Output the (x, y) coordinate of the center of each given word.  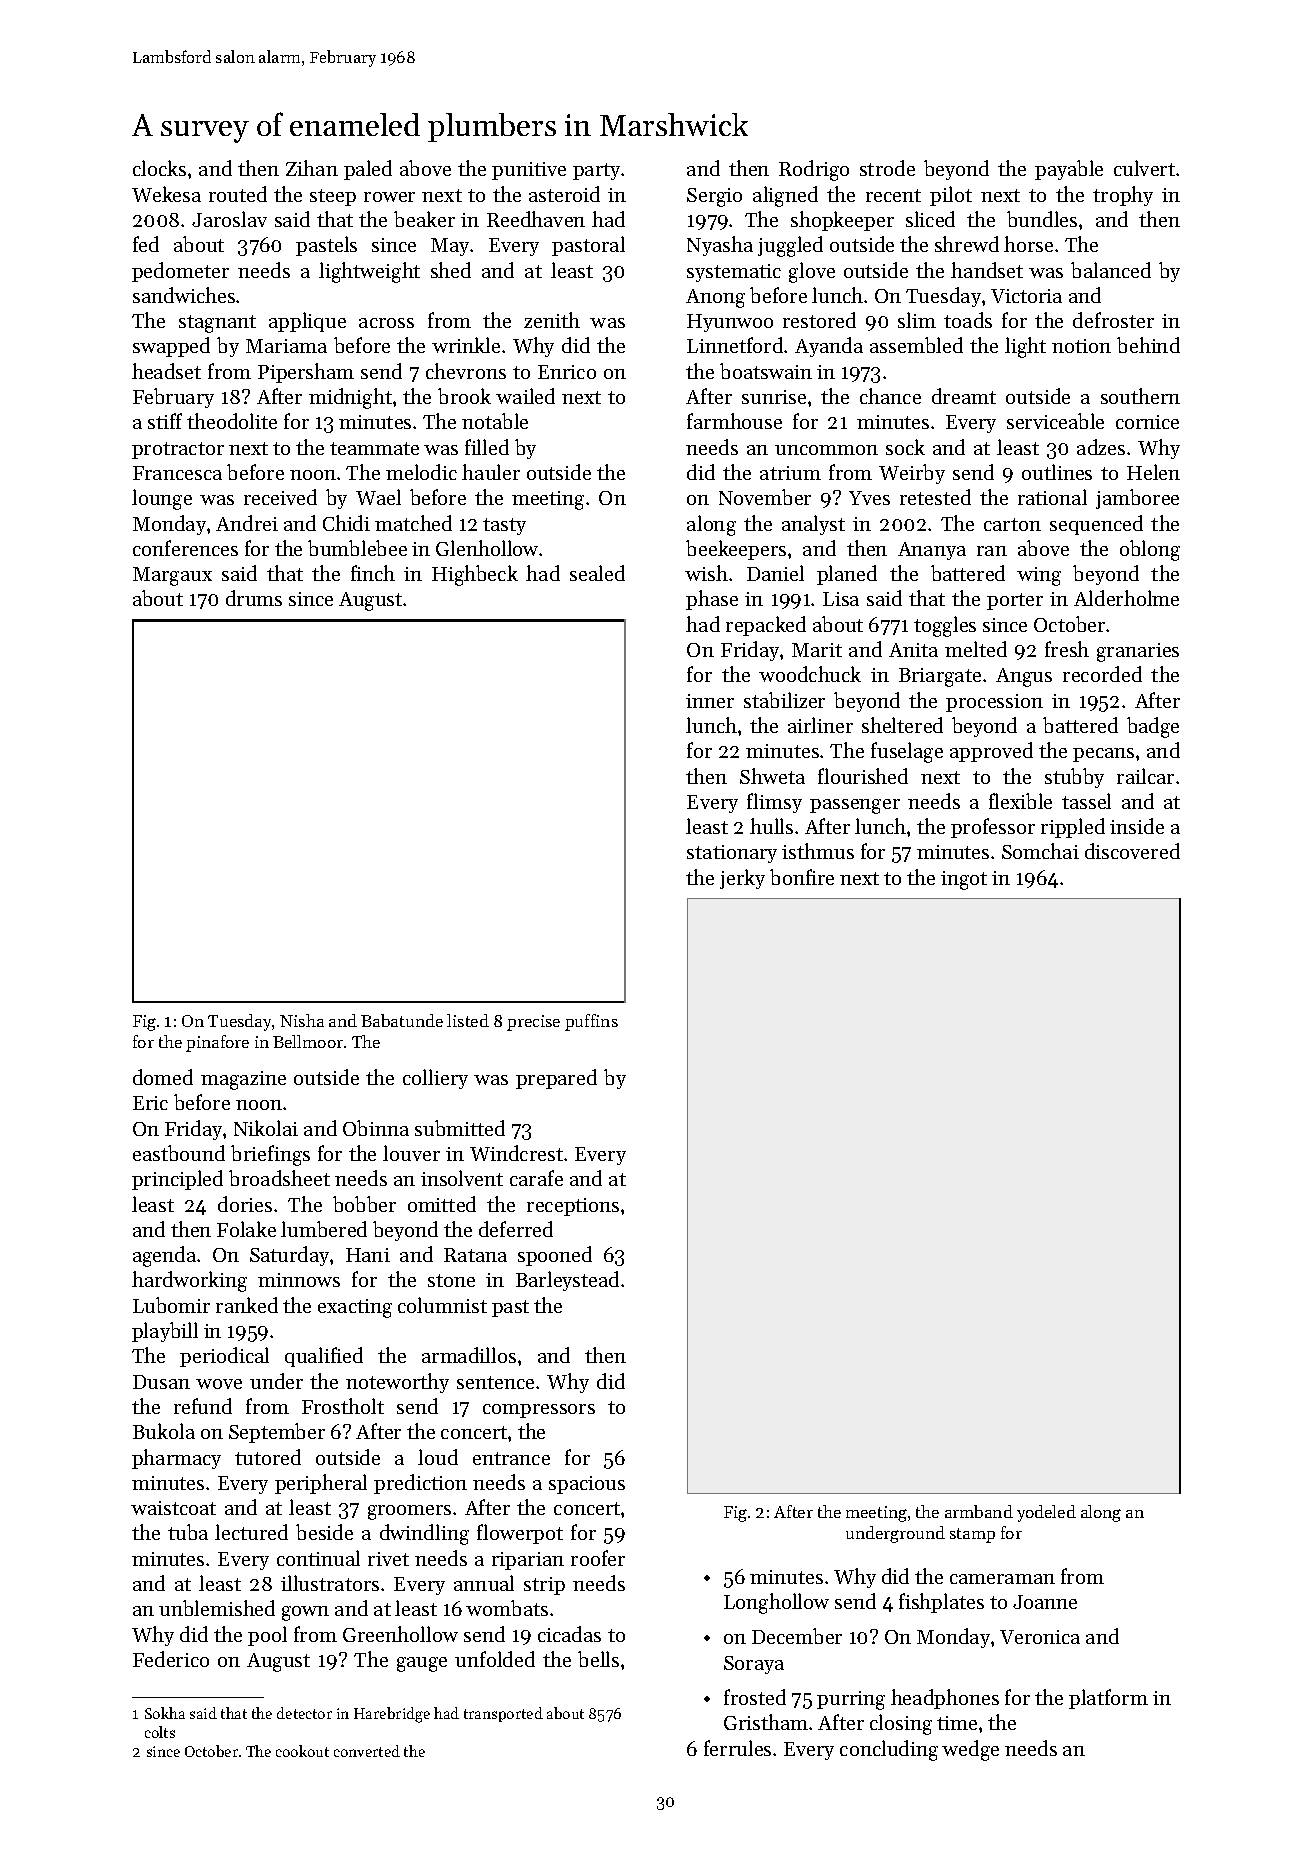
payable (1069, 170)
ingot (964, 880)
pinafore (217, 1043)
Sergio (714, 197)
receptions (573, 1207)
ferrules (737, 1748)
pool (267, 1636)
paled (368, 170)
